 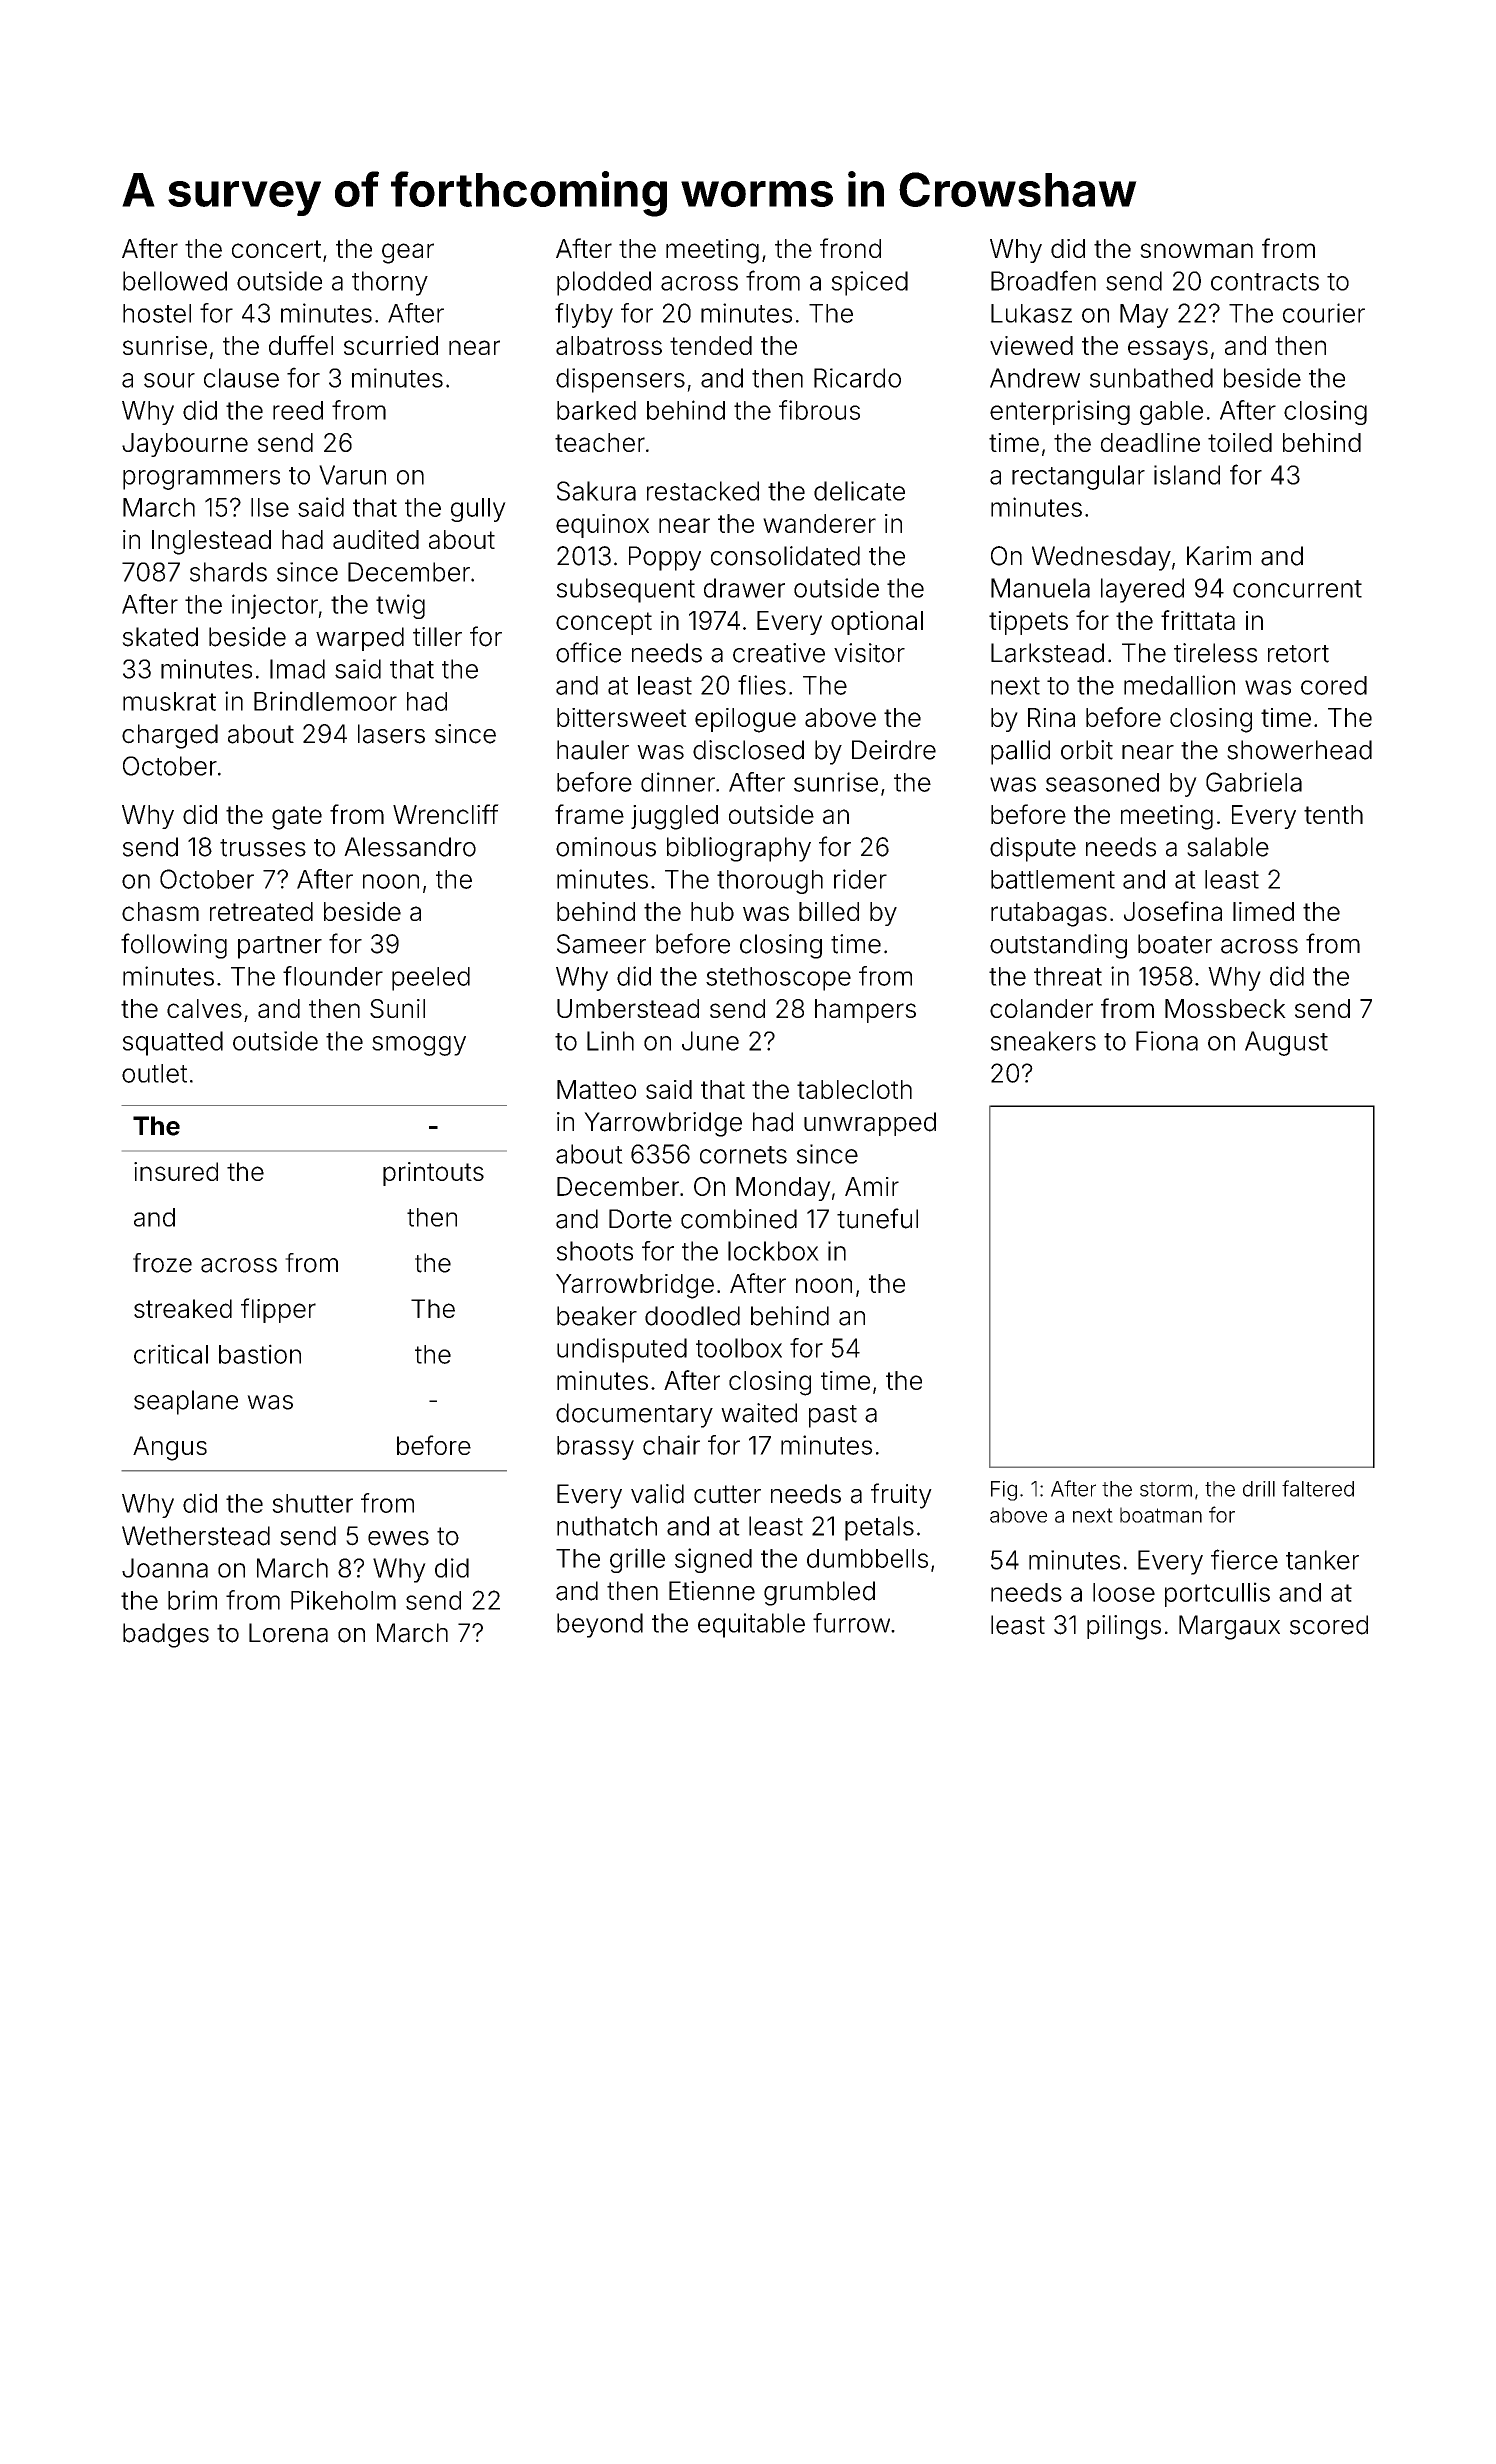 What do you see at coordinates (160, 637) in the page?
I see `skated` at bounding box center [160, 637].
